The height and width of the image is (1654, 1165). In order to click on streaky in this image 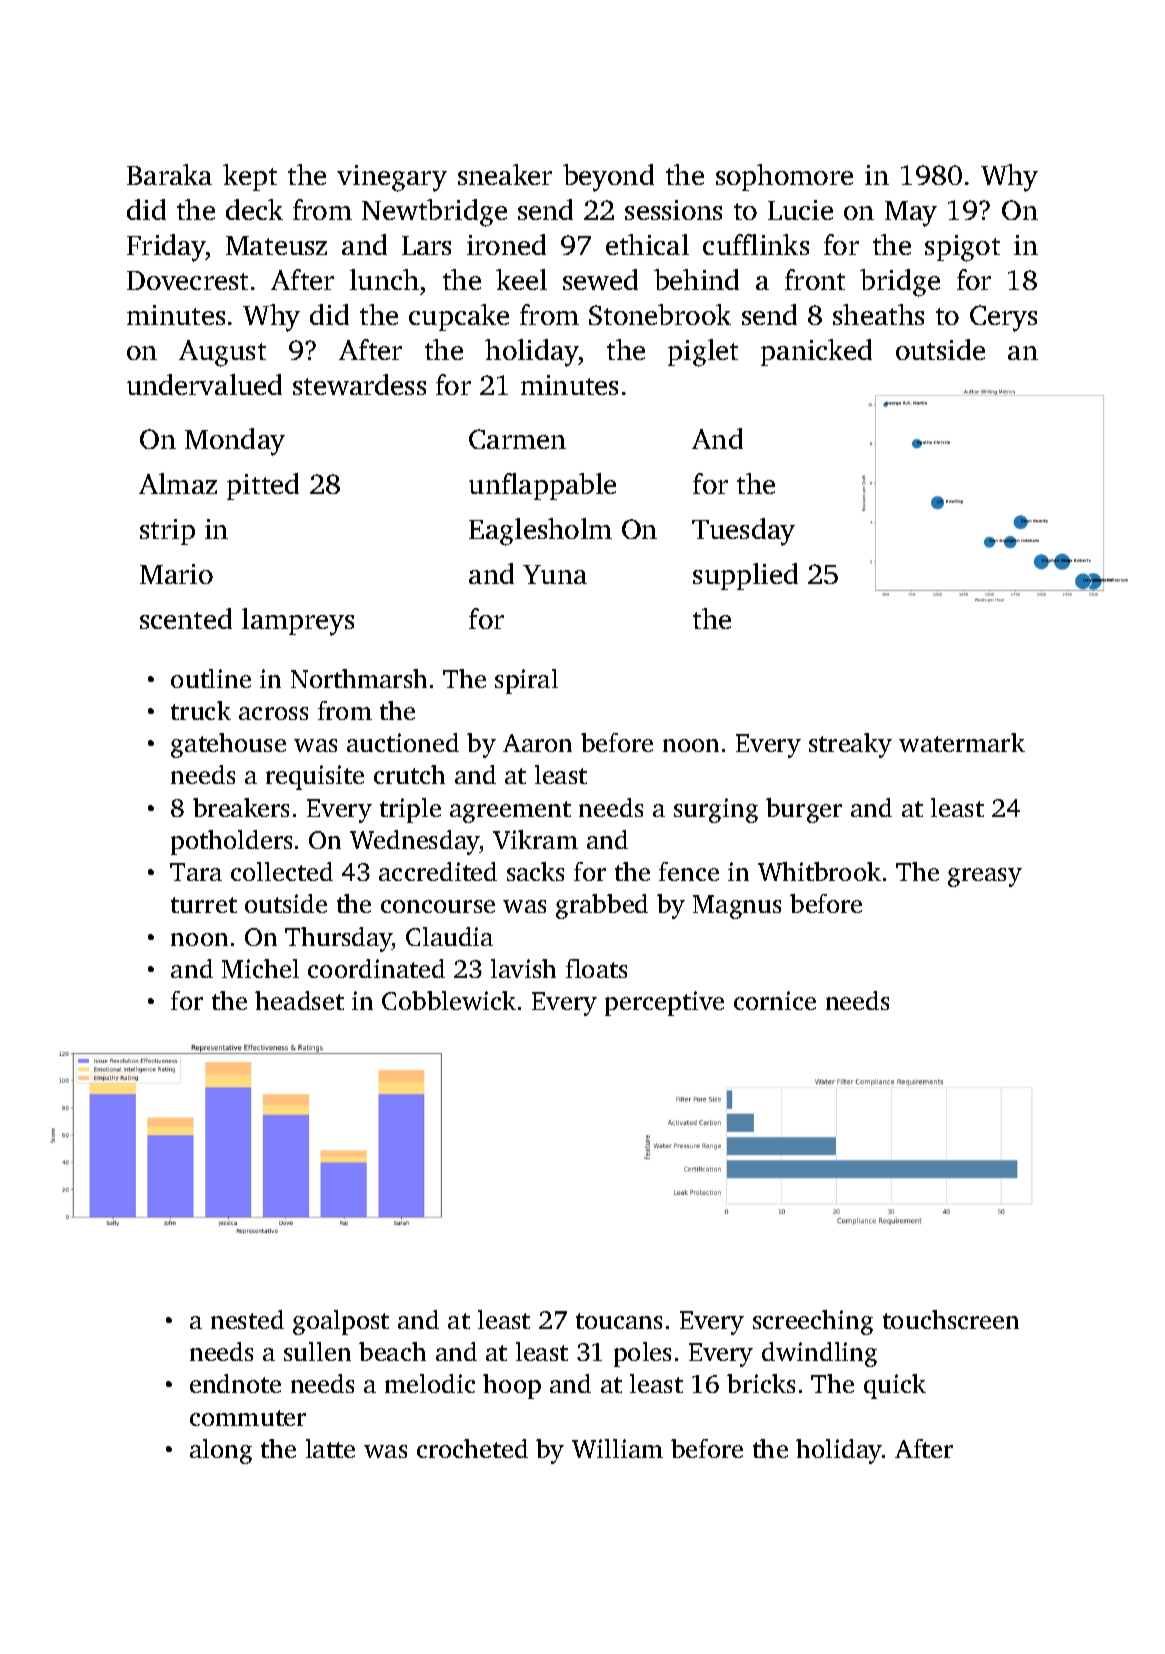, I will do `click(850, 745)`.
